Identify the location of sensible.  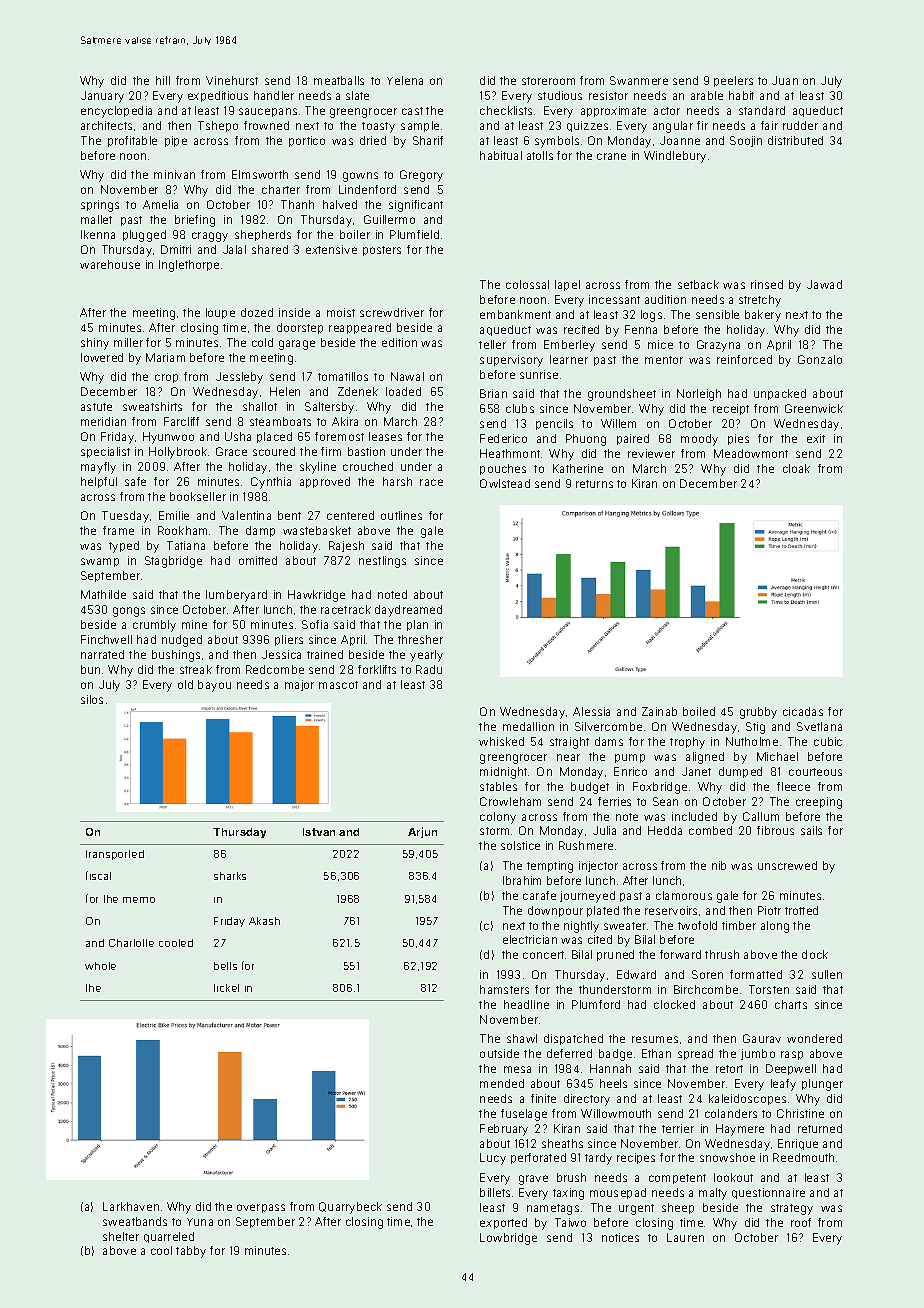
(717, 314).
